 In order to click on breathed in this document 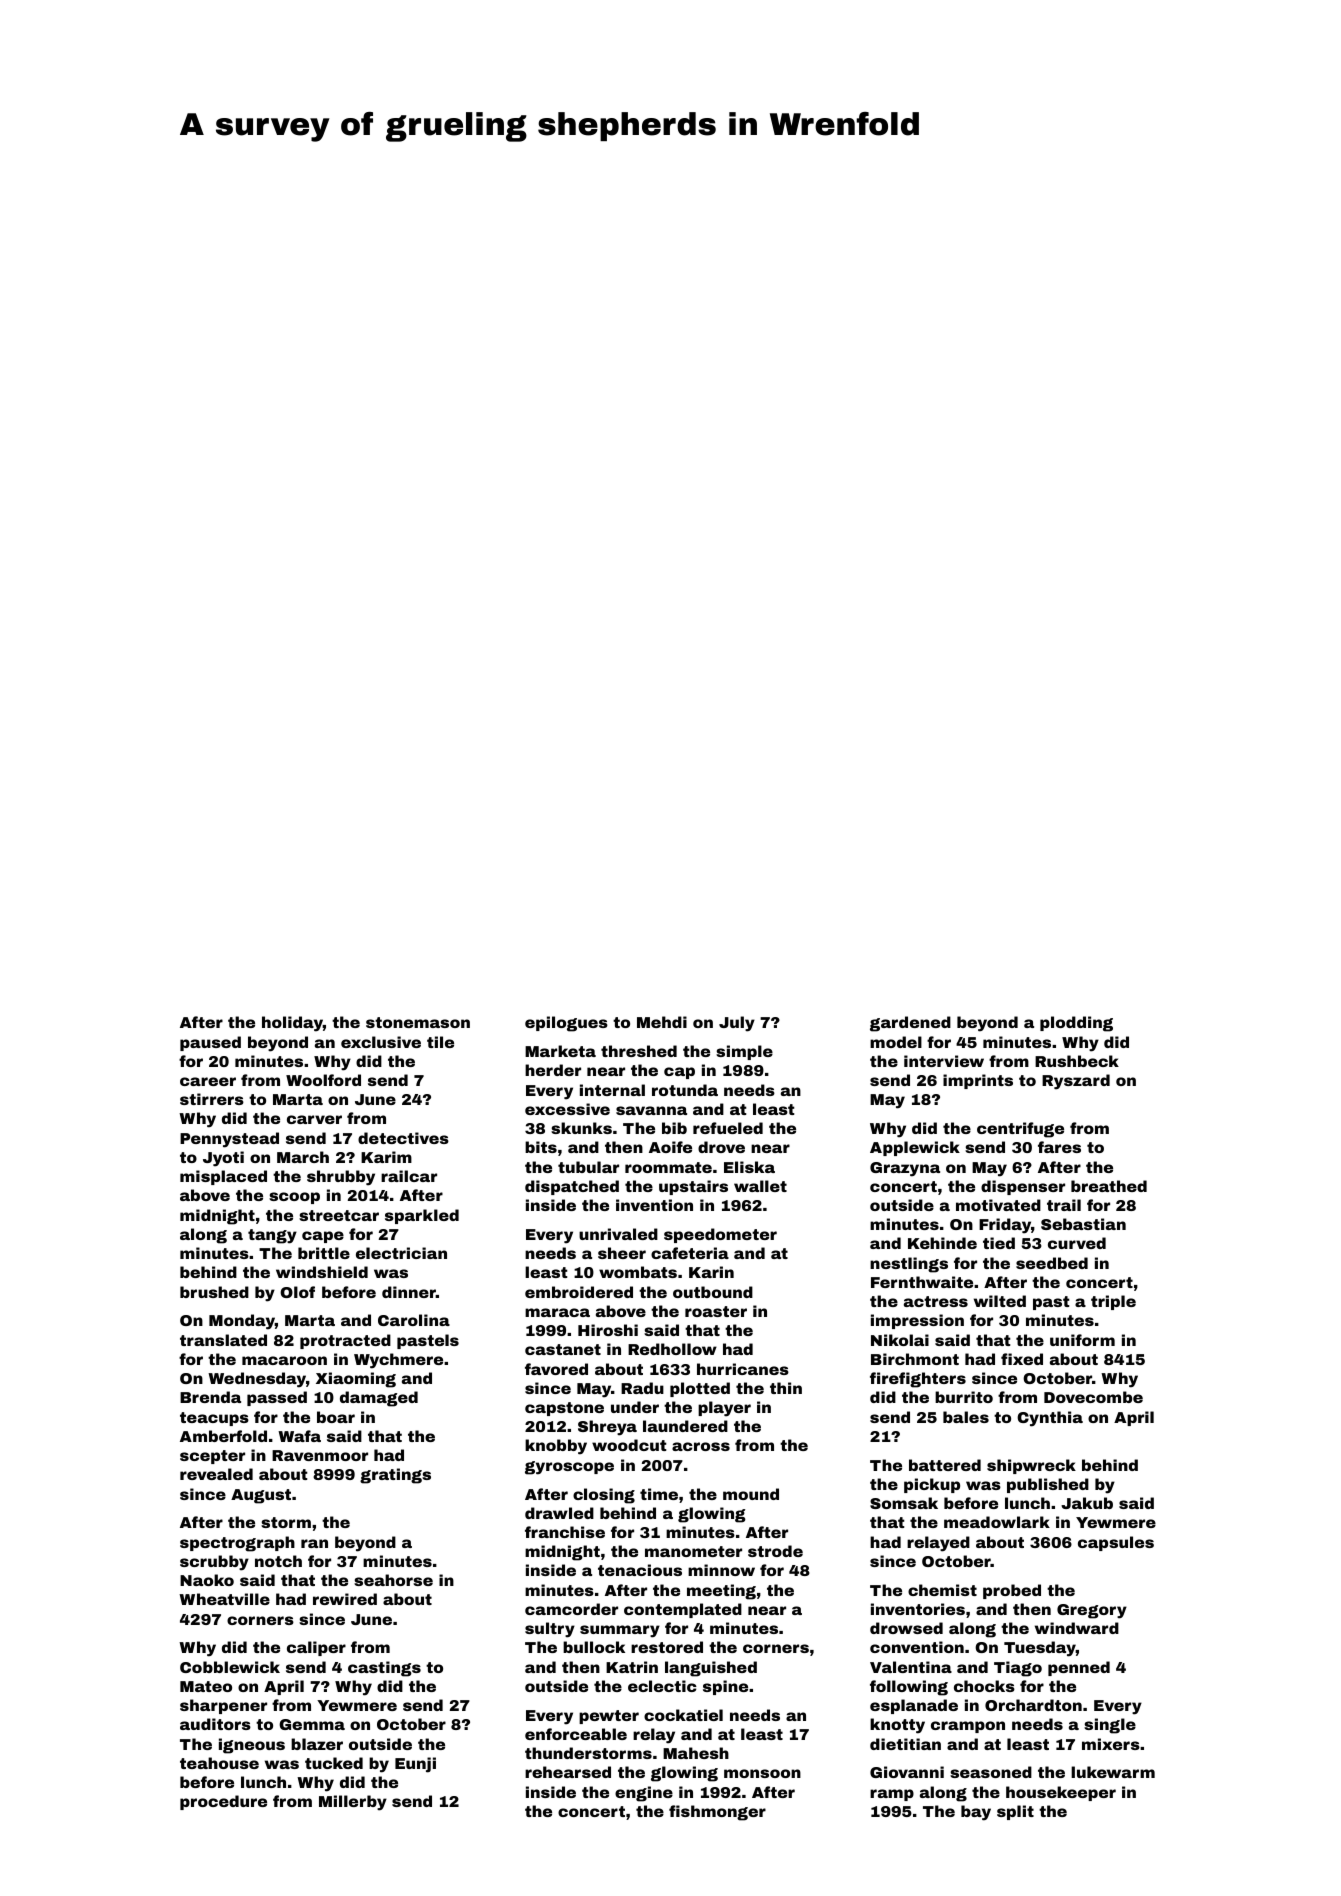, I will do `click(1109, 1186)`.
